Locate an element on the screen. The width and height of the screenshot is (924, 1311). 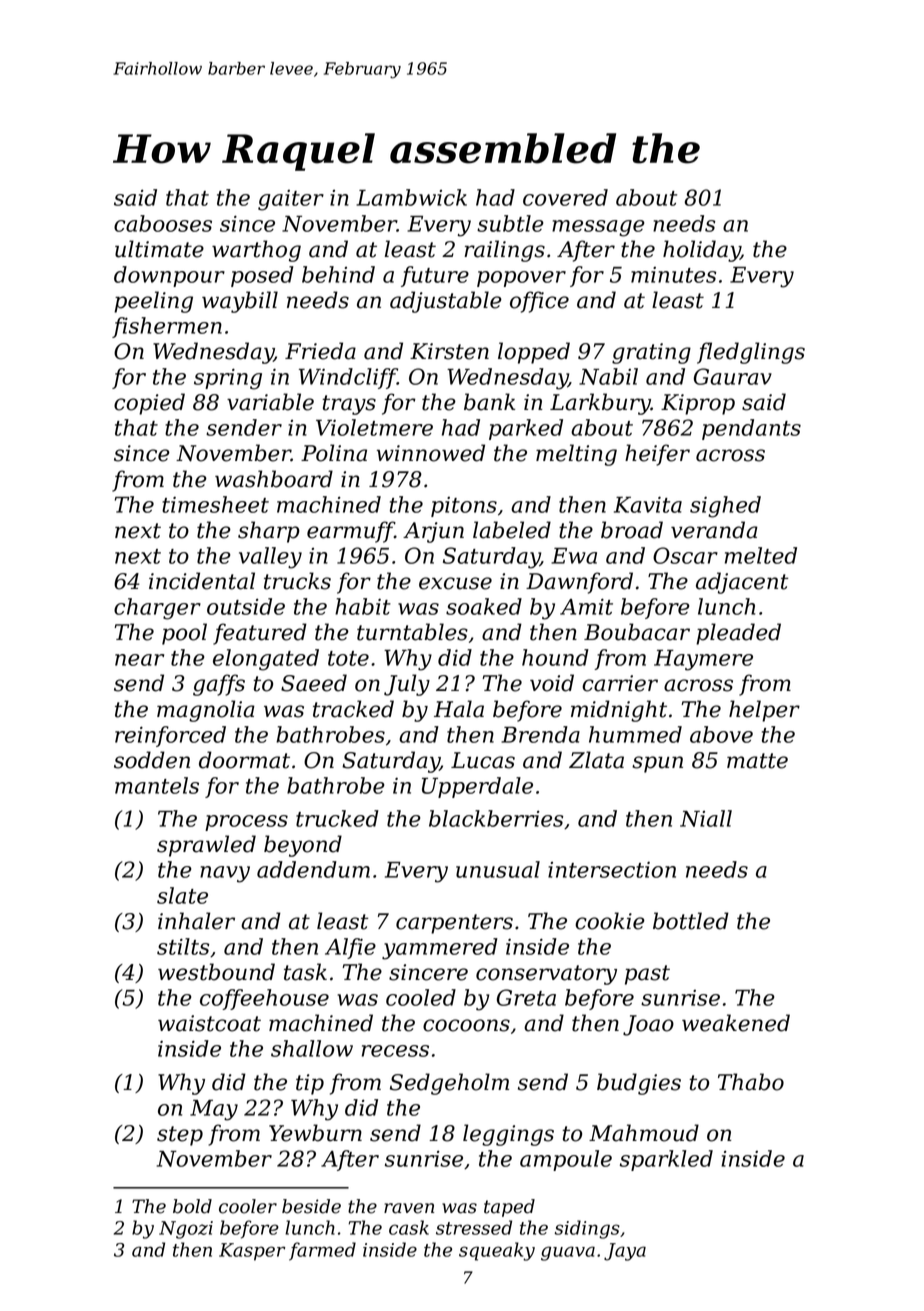
turntables is located at coordinates (412, 632).
